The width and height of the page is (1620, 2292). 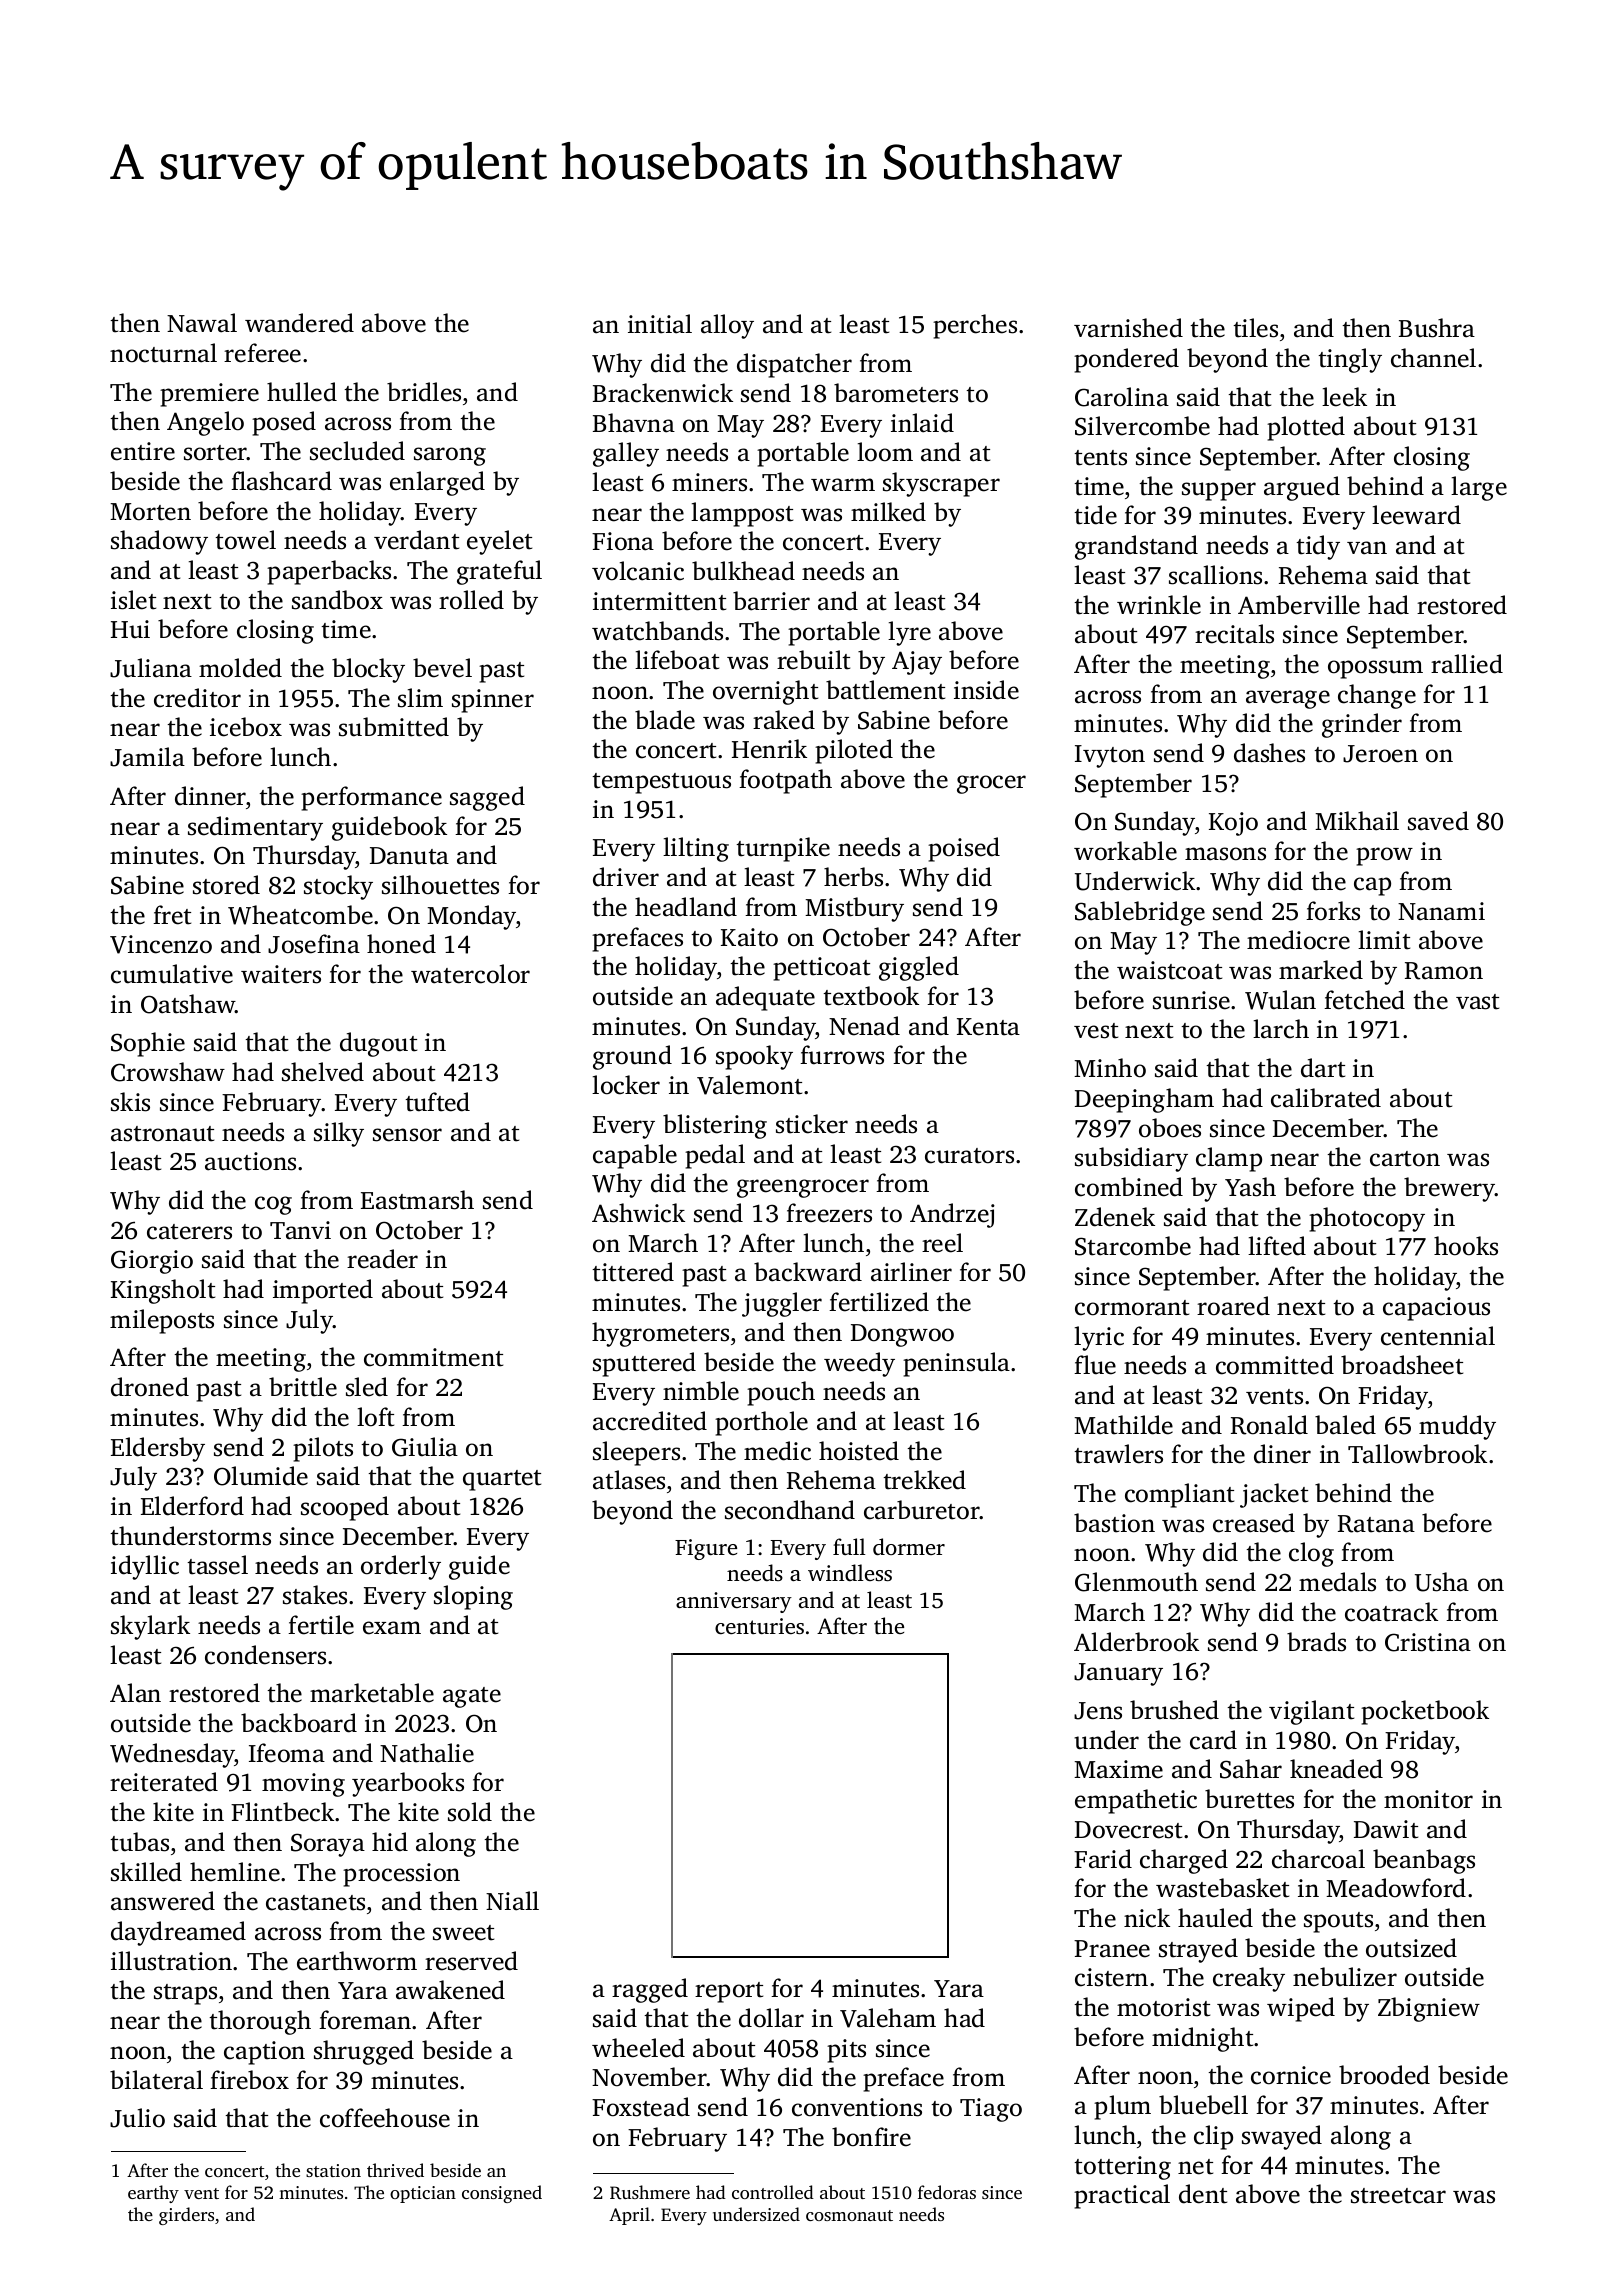 What do you see at coordinates (186, 2216) in the page?
I see `girders` at bounding box center [186, 2216].
